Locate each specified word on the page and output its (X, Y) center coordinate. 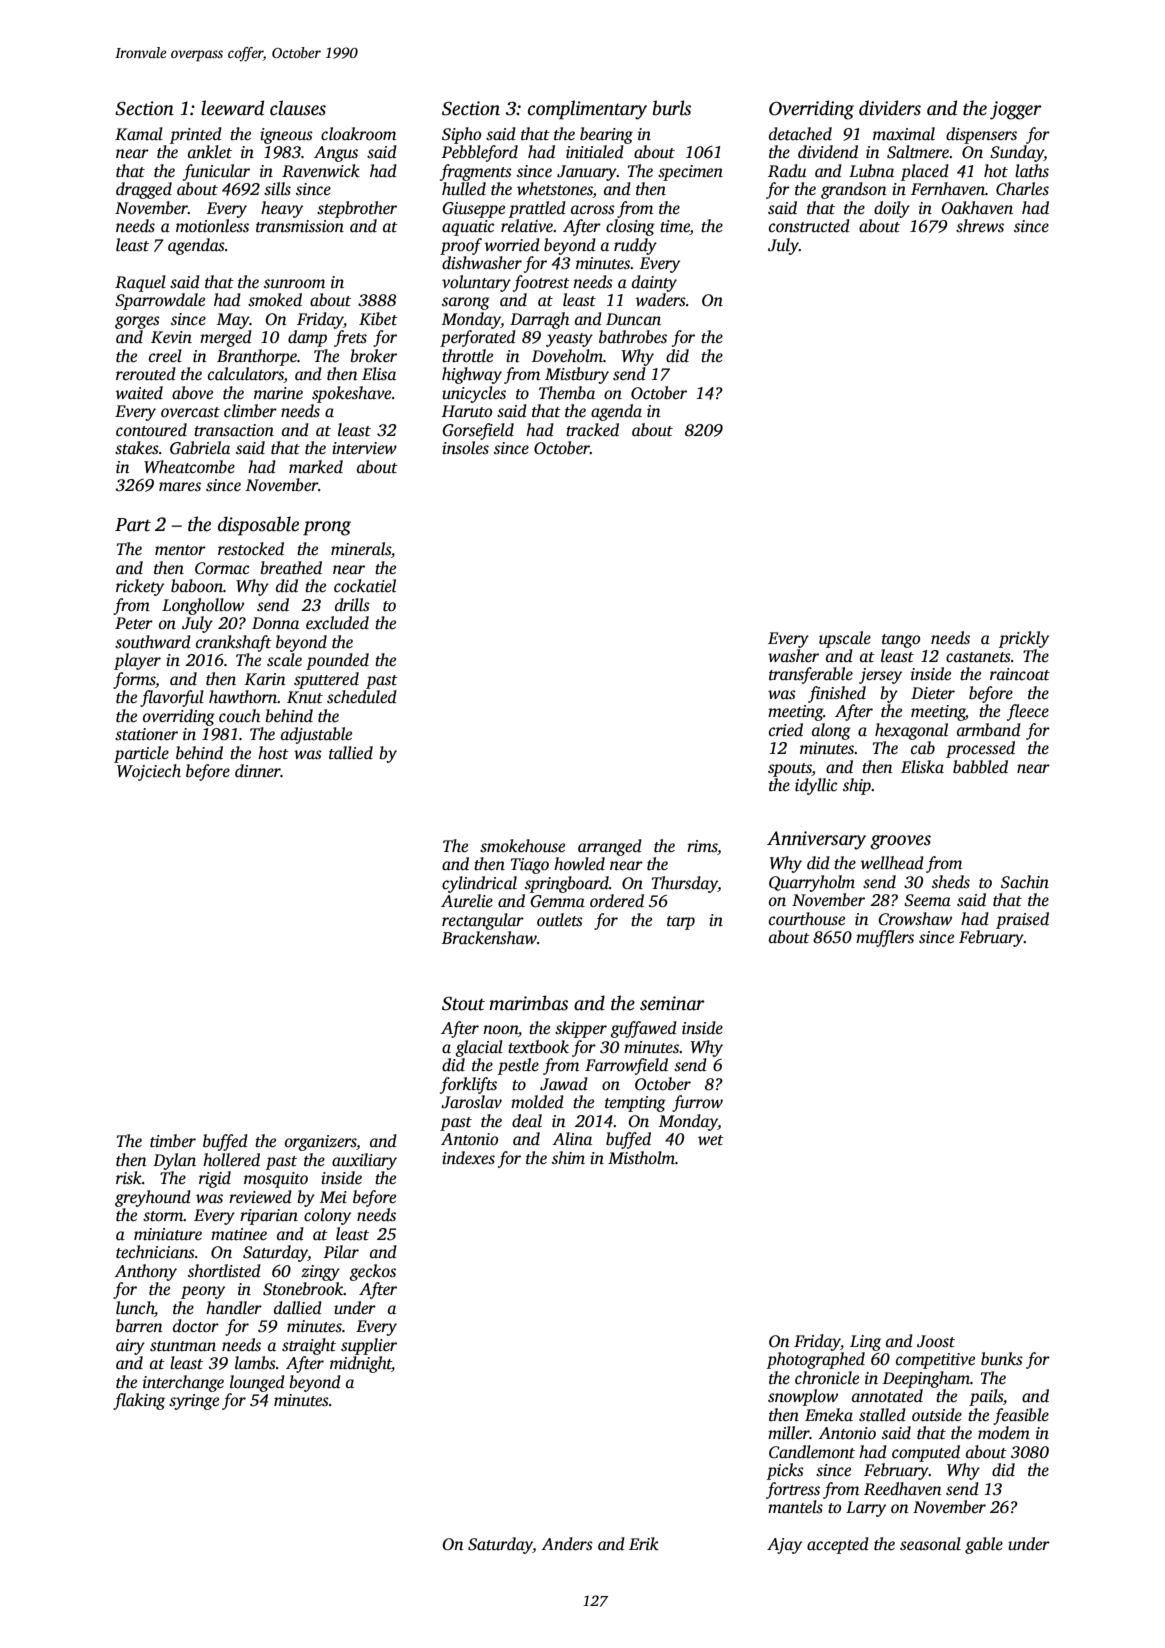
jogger (1016, 110)
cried (786, 730)
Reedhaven (903, 1489)
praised (1022, 920)
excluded (337, 623)
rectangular (483, 921)
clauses (298, 108)
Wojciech (149, 772)
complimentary (587, 110)
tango (901, 641)
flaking (139, 1401)
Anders (567, 1544)
